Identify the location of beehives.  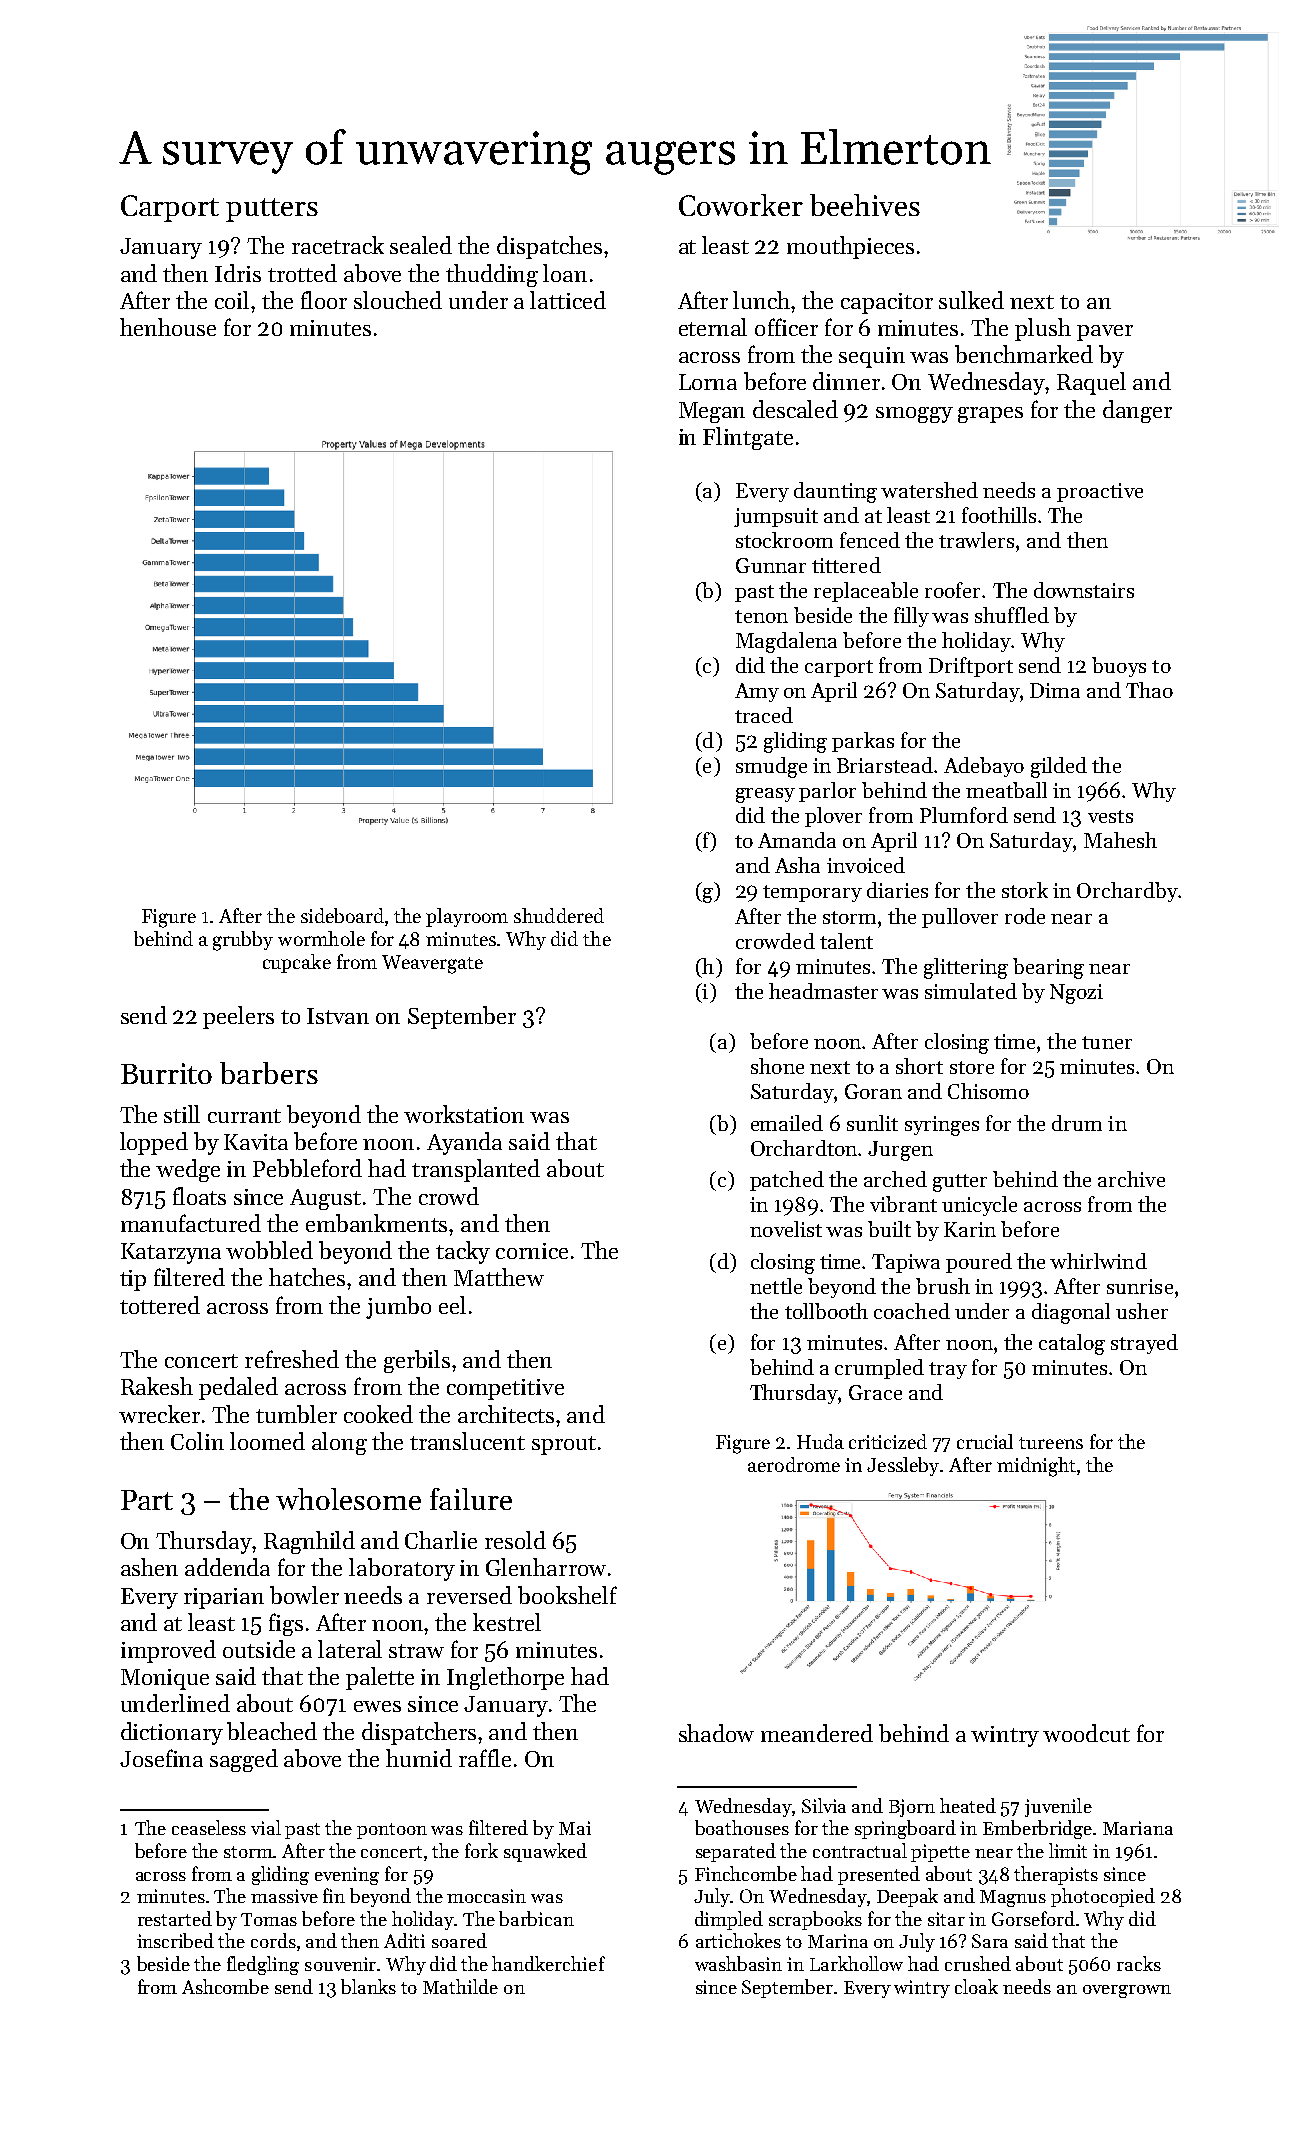
(865, 205).
